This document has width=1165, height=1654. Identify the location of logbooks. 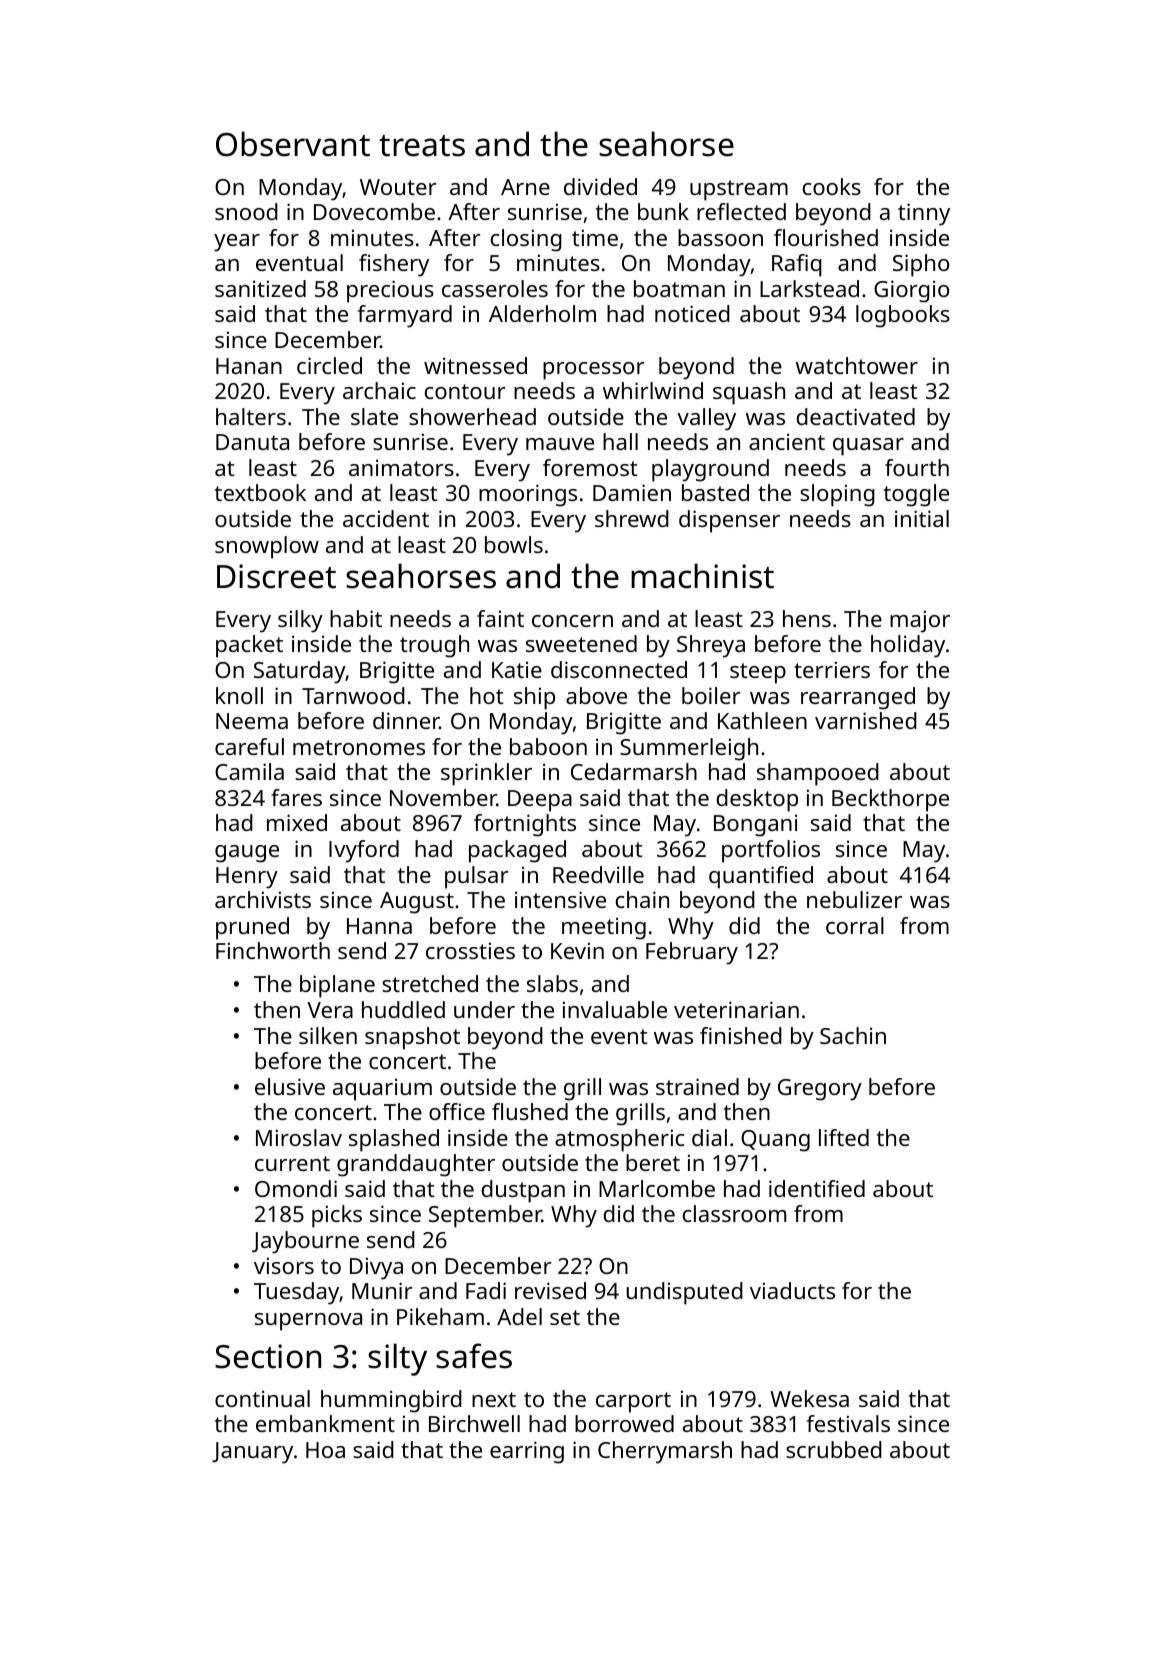
(903, 316).
